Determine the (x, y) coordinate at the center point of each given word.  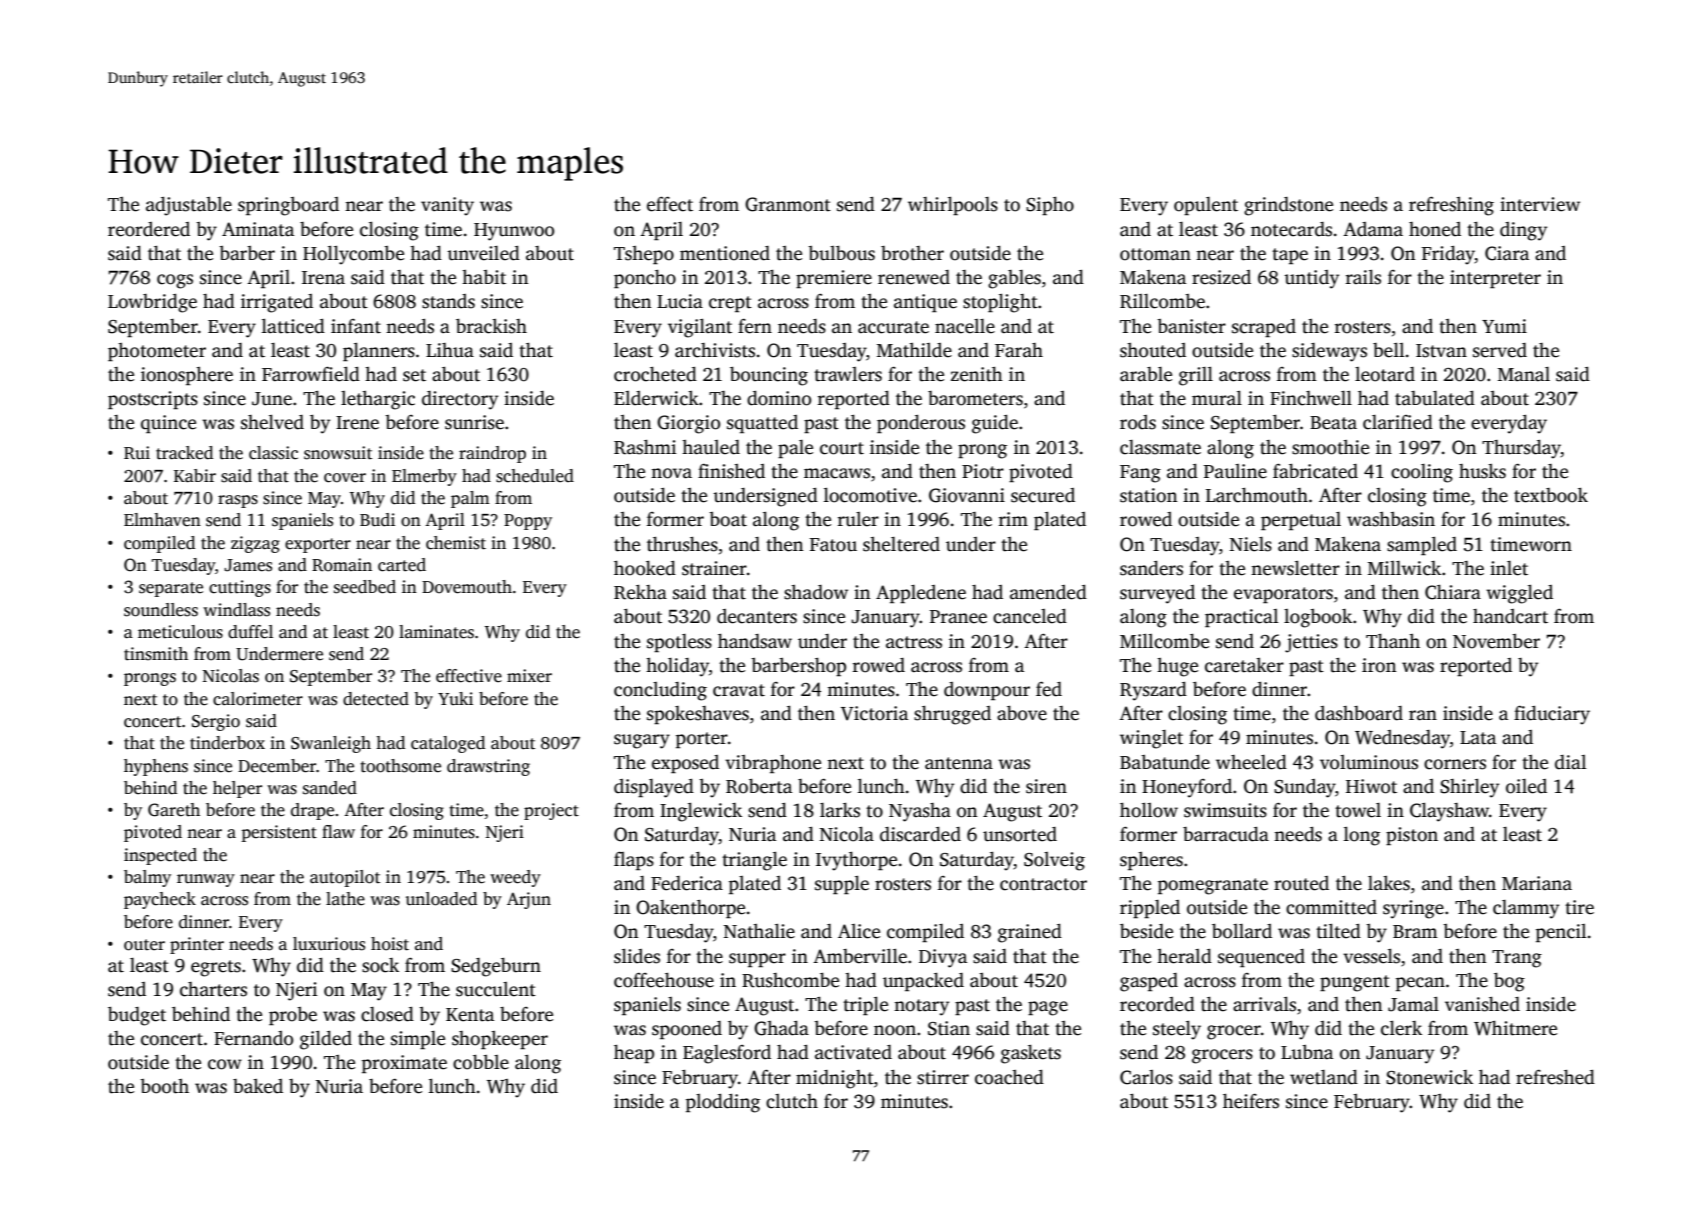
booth (164, 1086)
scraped (1264, 328)
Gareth (174, 810)
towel (1358, 810)
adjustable (189, 206)
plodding (723, 1103)
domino (779, 398)
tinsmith (156, 654)
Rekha (640, 592)
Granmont (788, 204)
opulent (1206, 206)
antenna (959, 763)
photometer (157, 352)
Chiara (1453, 592)
